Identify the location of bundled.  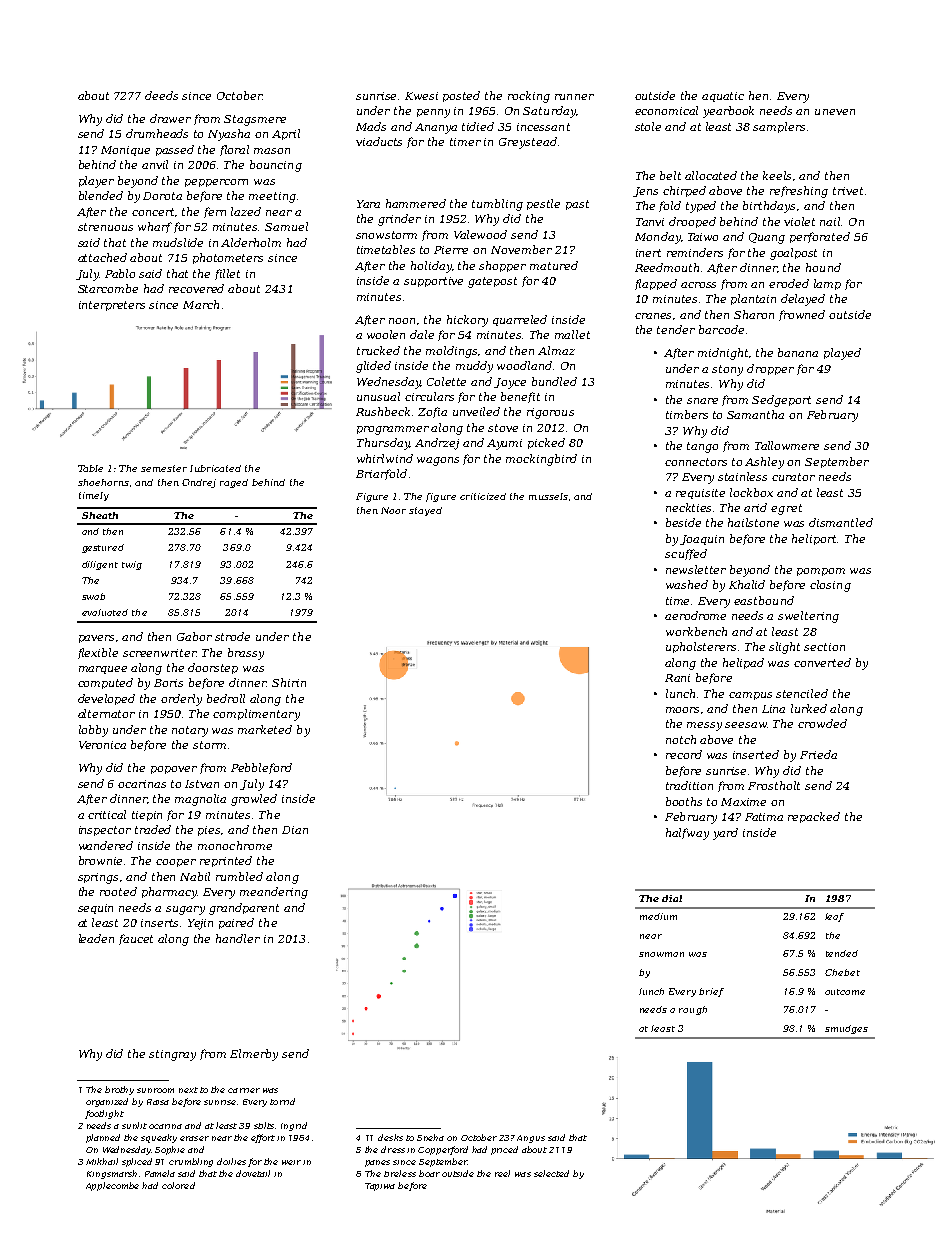
(554, 381).
